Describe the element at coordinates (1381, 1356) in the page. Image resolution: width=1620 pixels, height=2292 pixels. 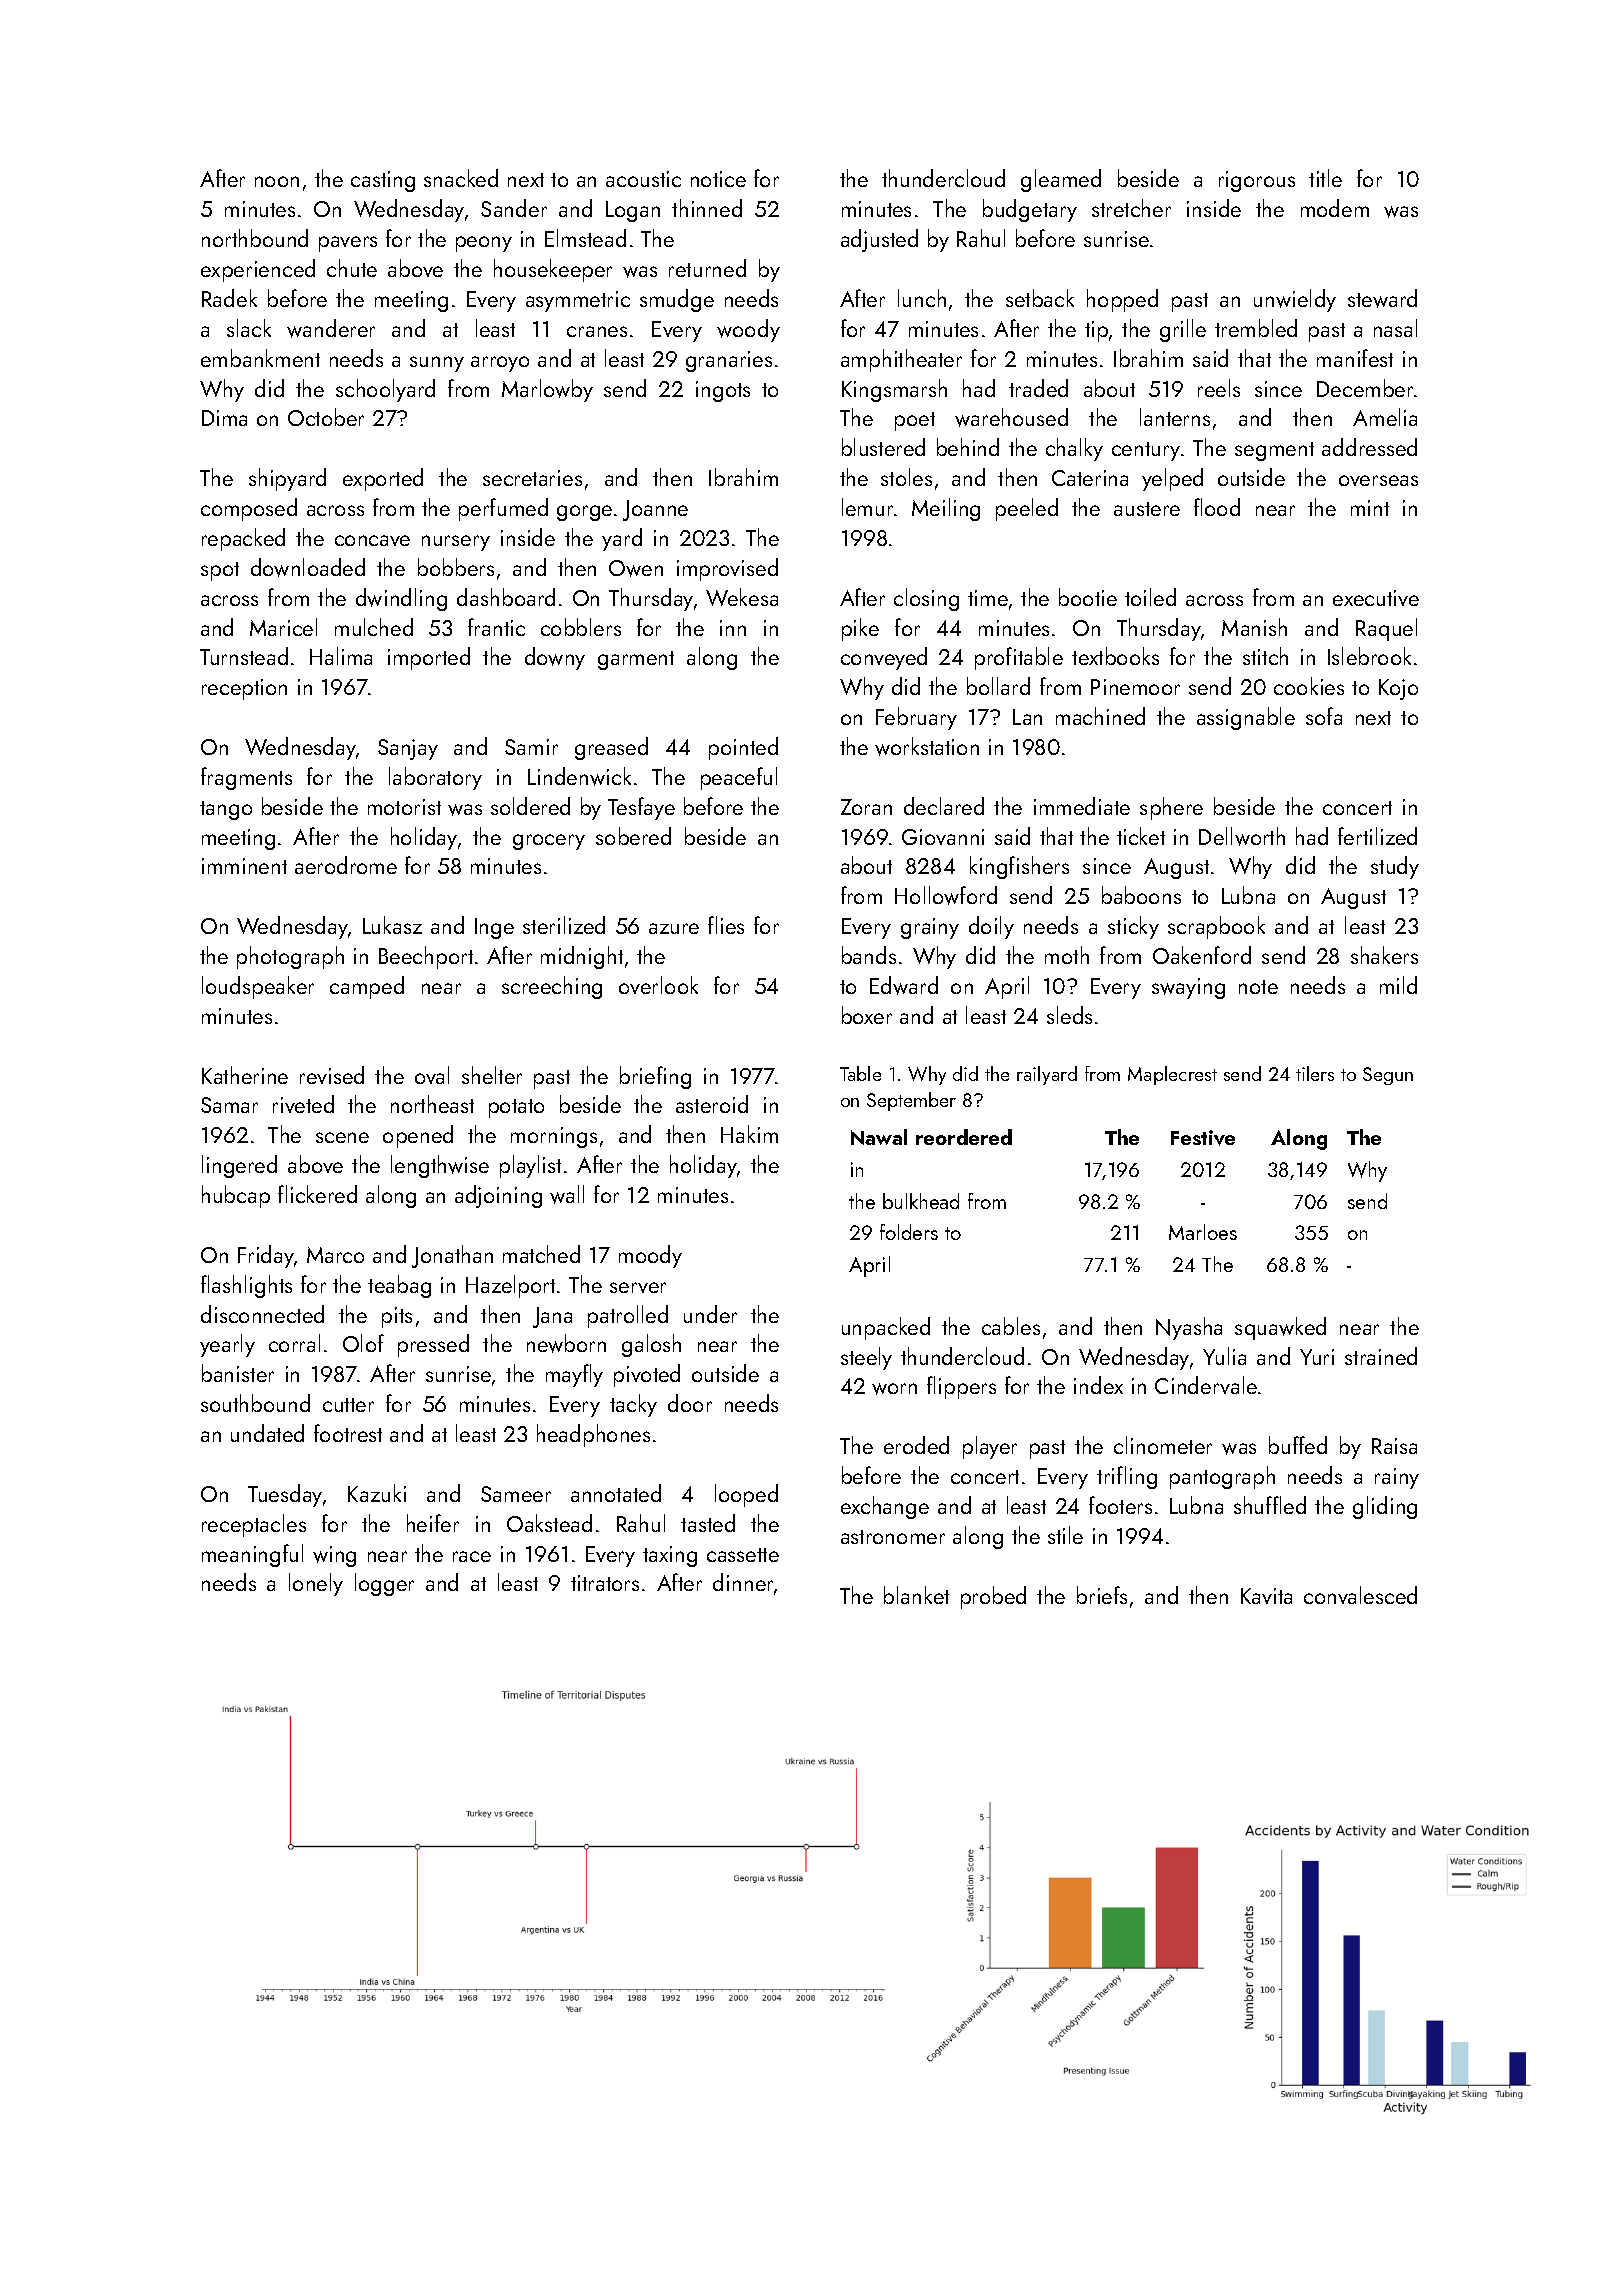
I see `strained` at that location.
